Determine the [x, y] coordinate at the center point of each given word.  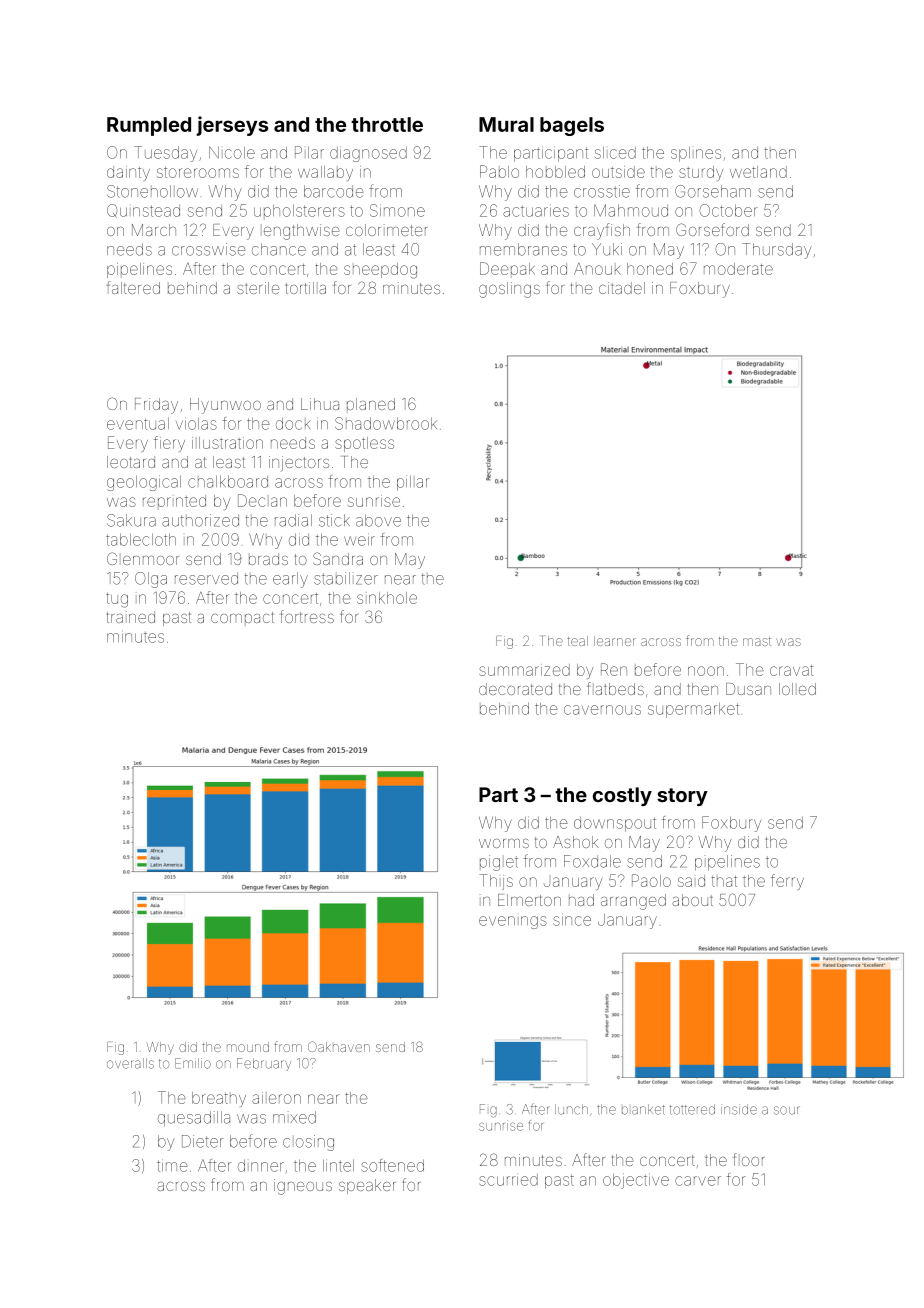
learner [615, 641]
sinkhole [387, 598]
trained [131, 617]
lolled [797, 689]
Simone [397, 210]
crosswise [208, 249]
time [172, 1165]
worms [504, 843]
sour [787, 1110]
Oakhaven [339, 1046]
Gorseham [713, 191]
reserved [206, 578]
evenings [513, 922]
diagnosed [368, 154]
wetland [758, 172]
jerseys [232, 126]
